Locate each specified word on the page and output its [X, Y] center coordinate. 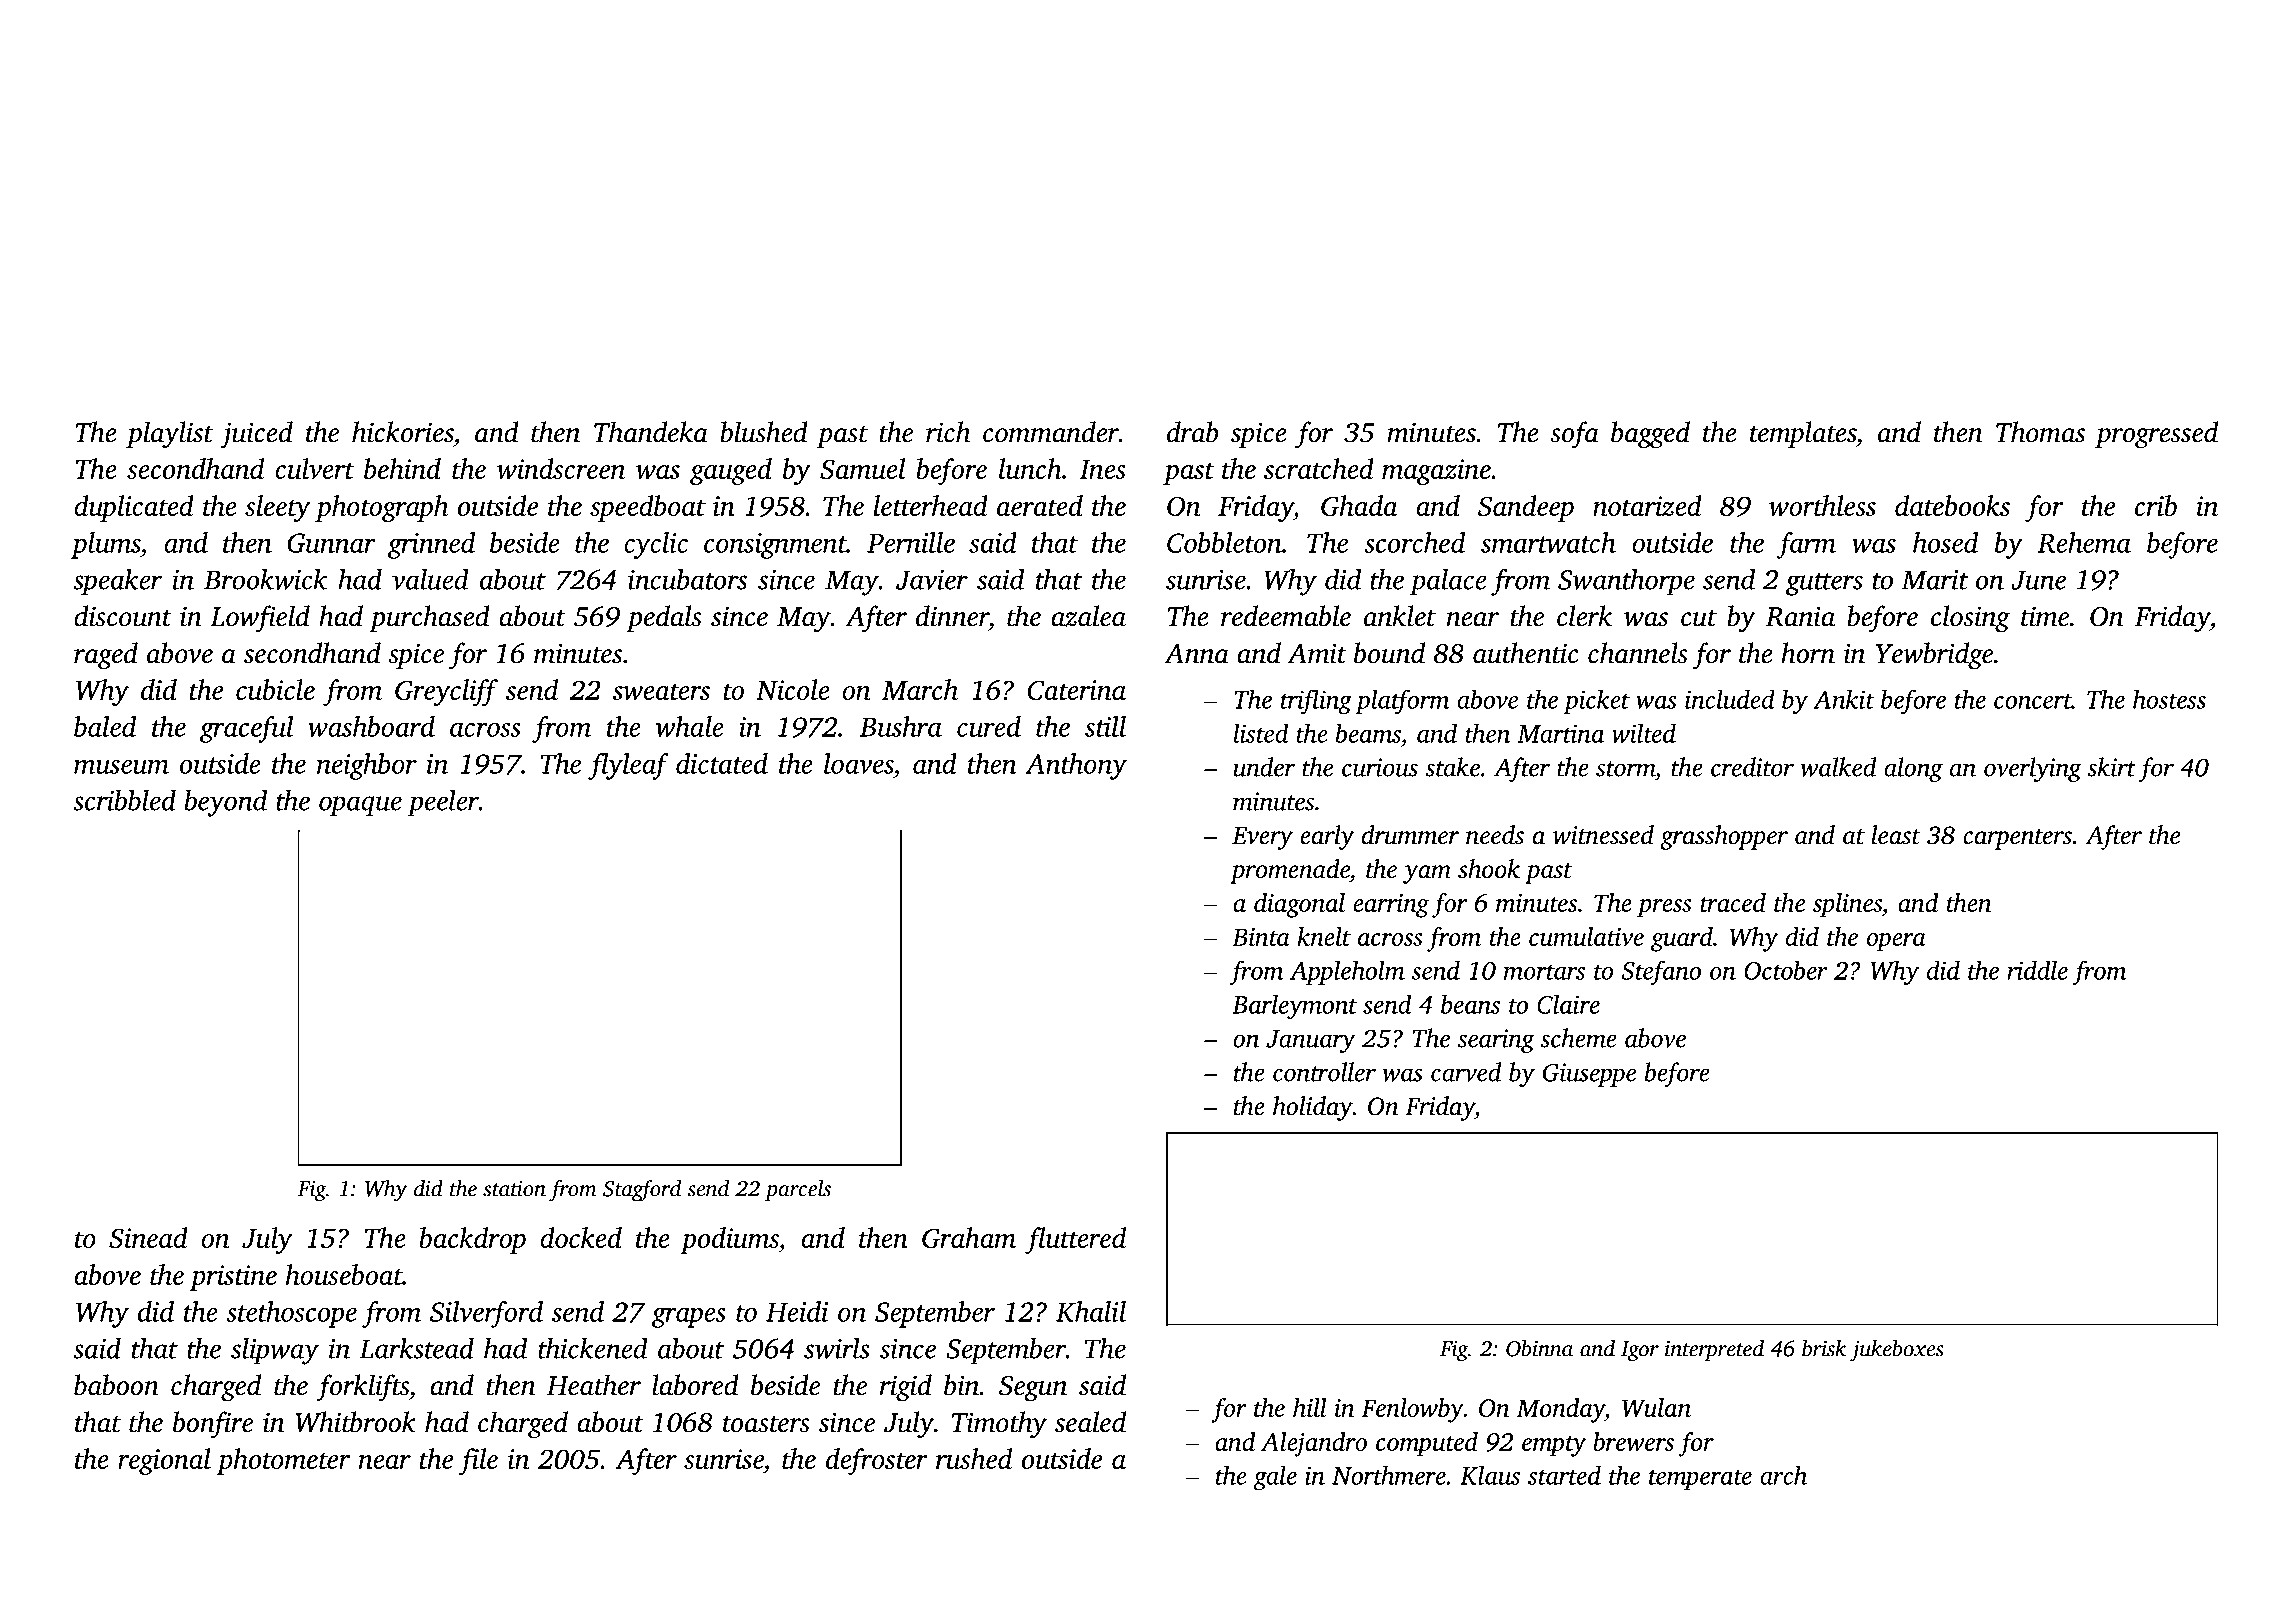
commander [1051, 432]
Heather [594, 1385]
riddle [2037, 970]
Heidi [797, 1311]
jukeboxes [1897, 1351]
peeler [443, 803]
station [514, 1189]
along [1913, 769]
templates [1803, 434]
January [1311, 1041]
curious [1380, 767]
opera [1896, 942]
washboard [371, 726]
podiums [729, 1240]
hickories [402, 432]
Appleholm [1347, 973]
